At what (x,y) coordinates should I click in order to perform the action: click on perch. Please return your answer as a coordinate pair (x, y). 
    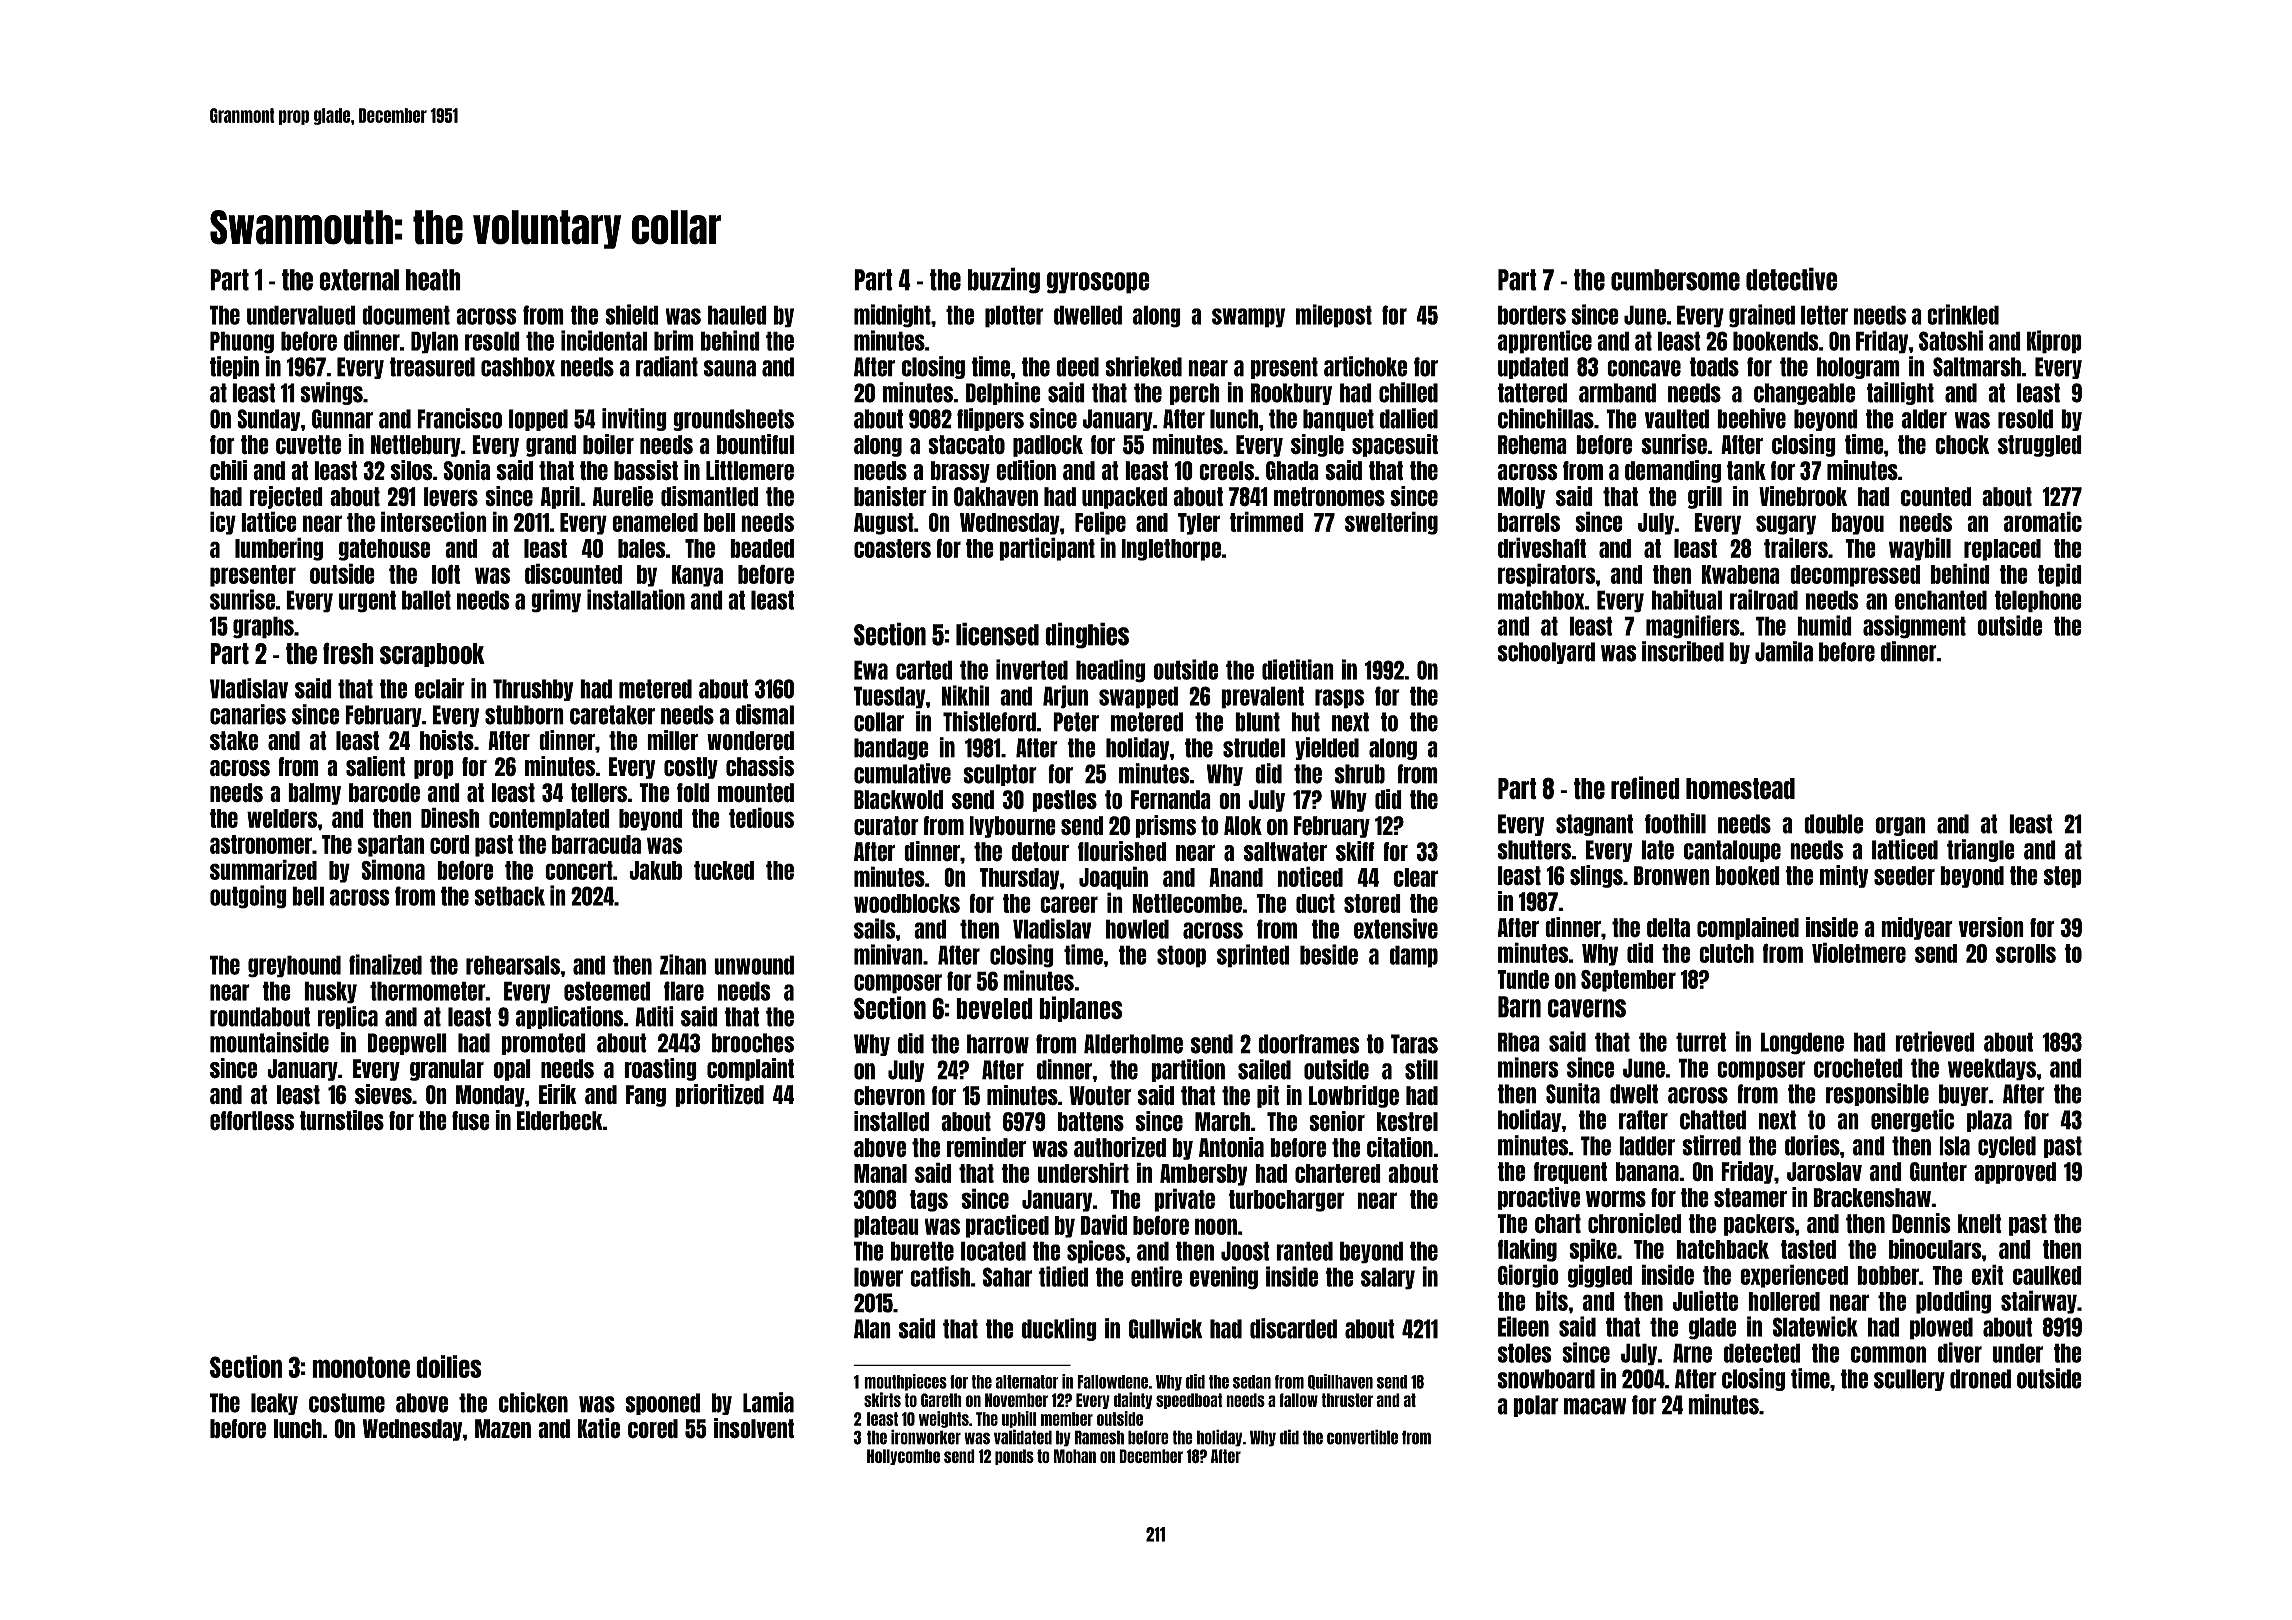
    Looking at the image, I should click on (1195, 394).
